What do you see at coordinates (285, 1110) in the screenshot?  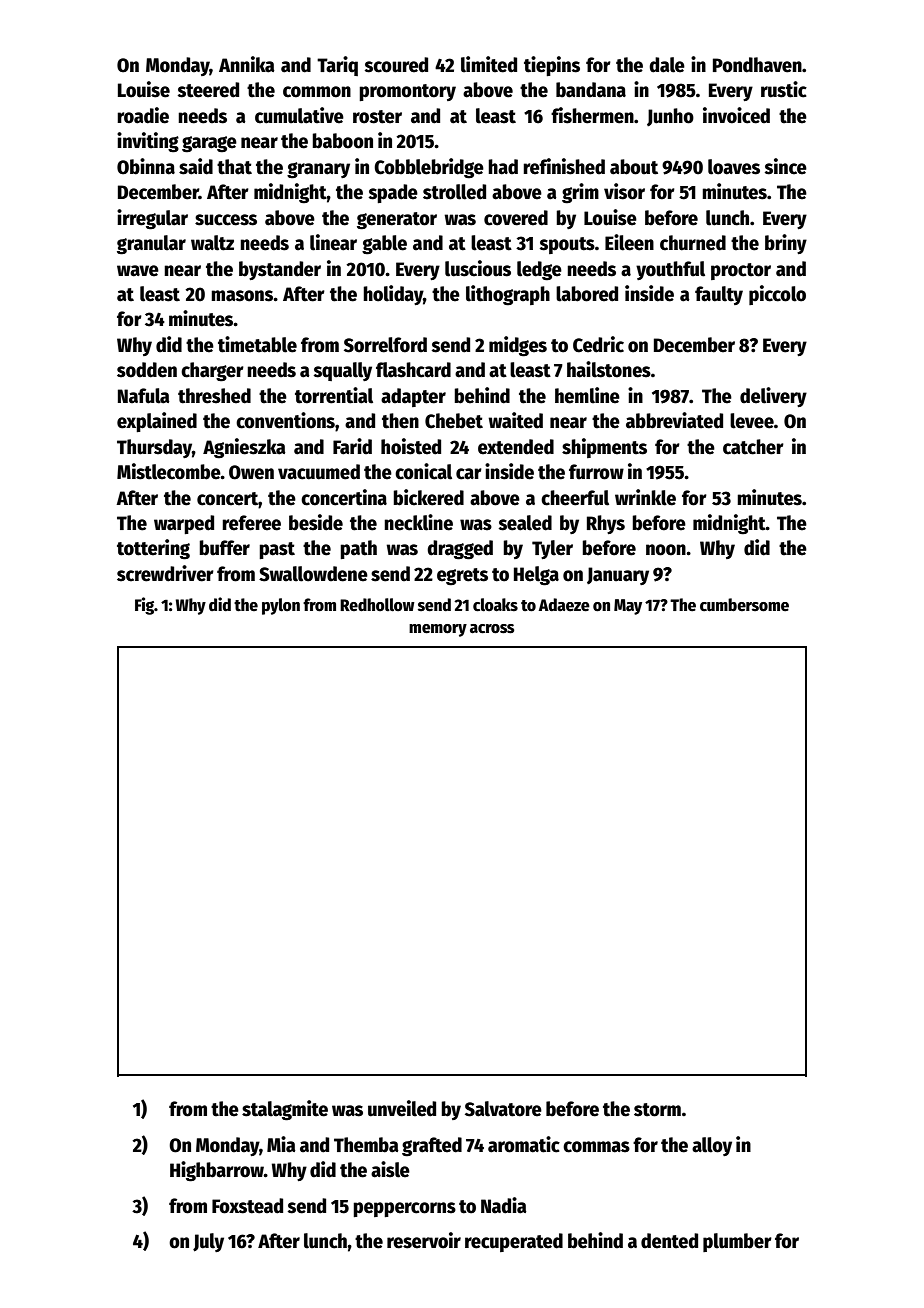 I see `stalagmite` at bounding box center [285, 1110].
